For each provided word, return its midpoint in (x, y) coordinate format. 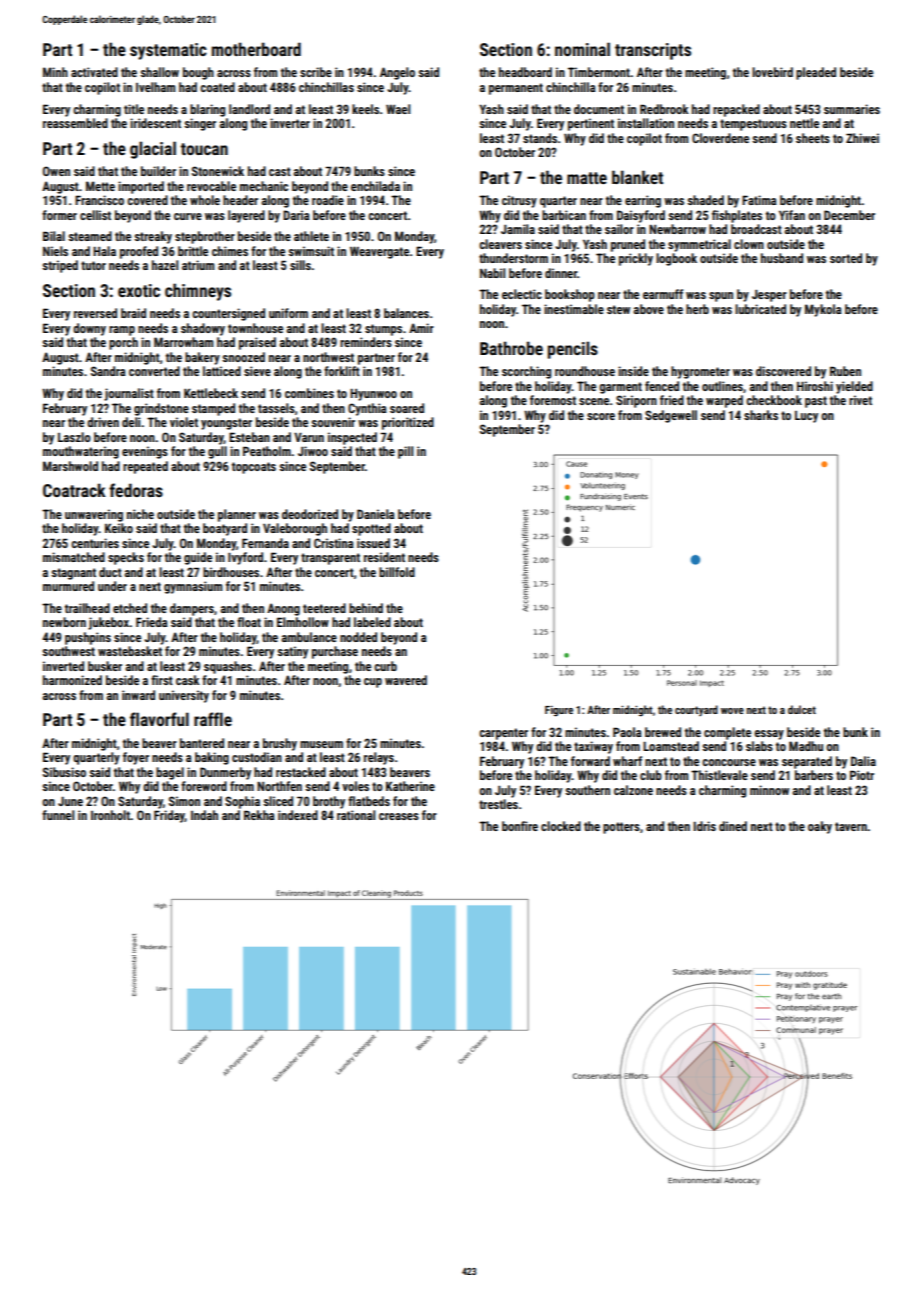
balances (406, 313)
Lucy (806, 417)
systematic (168, 51)
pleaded (816, 73)
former (59, 215)
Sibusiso (64, 772)
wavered (406, 680)
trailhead (87, 608)
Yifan (792, 215)
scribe (316, 72)
